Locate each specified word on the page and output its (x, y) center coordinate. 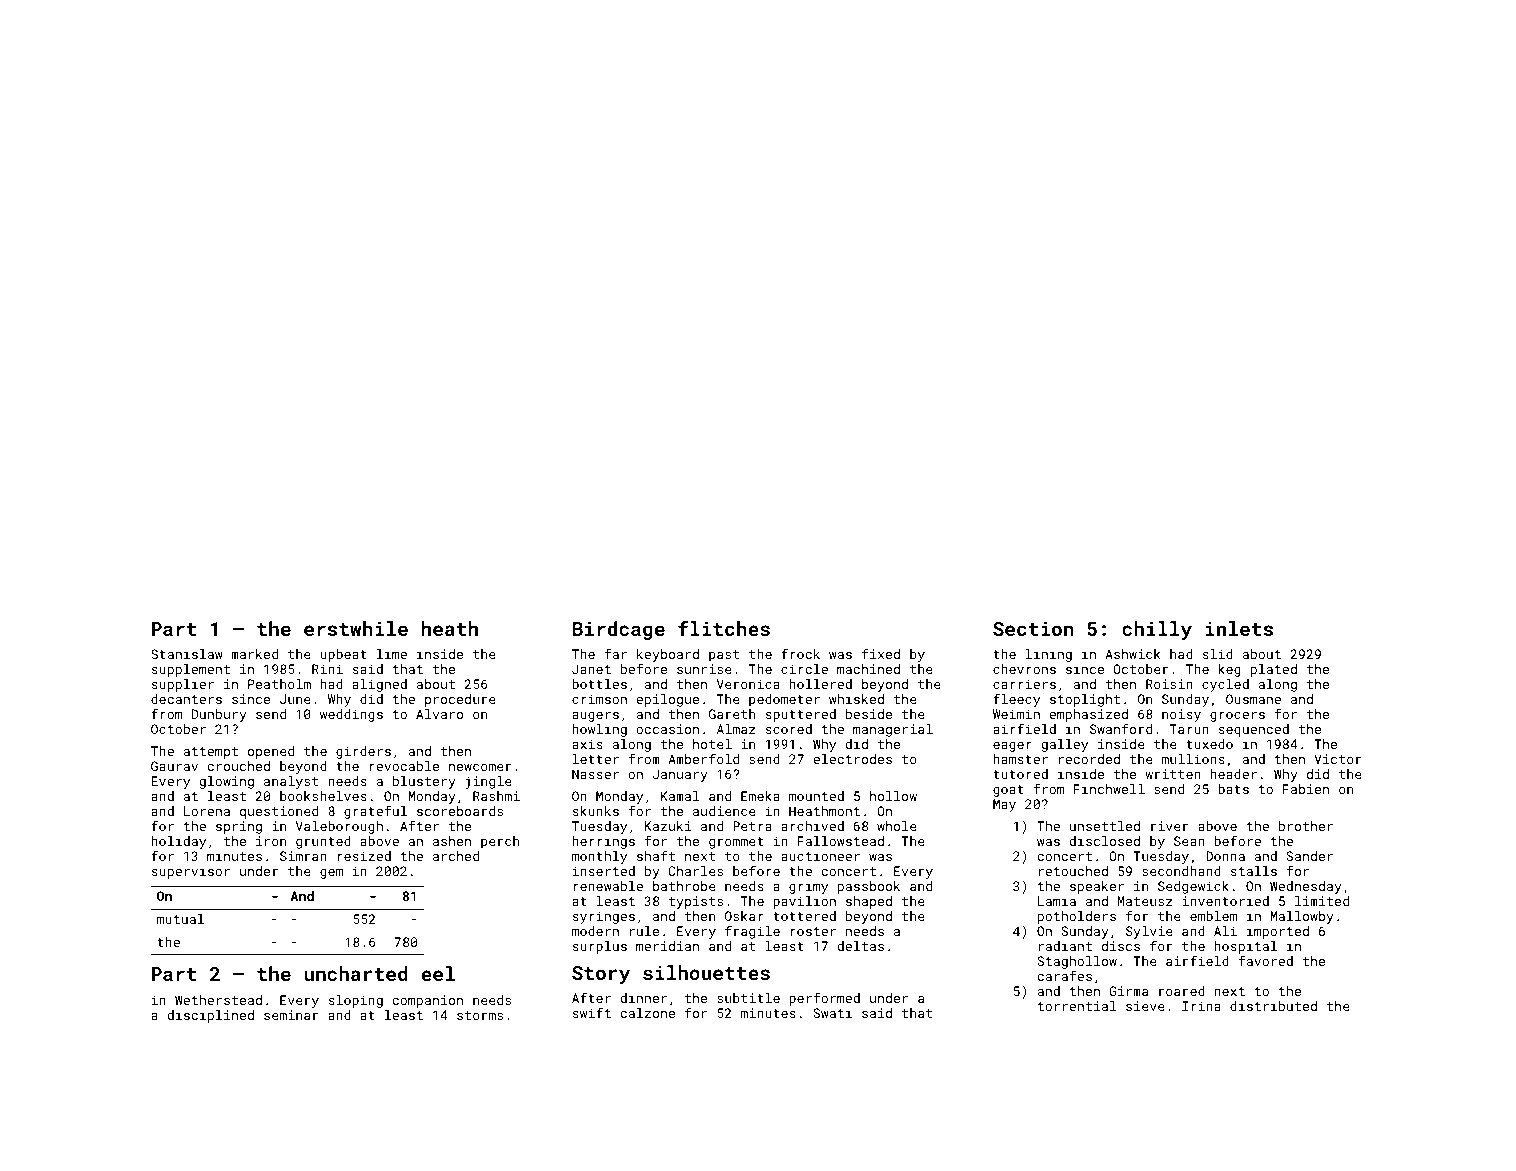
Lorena (207, 811)
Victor (1338, 759)
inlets (1239, 628)
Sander (1309, 856)
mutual (180, 919)
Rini (327, 669)
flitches (724, 628)
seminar (291, 1015)
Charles (695, 871)
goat (1008, 791)
